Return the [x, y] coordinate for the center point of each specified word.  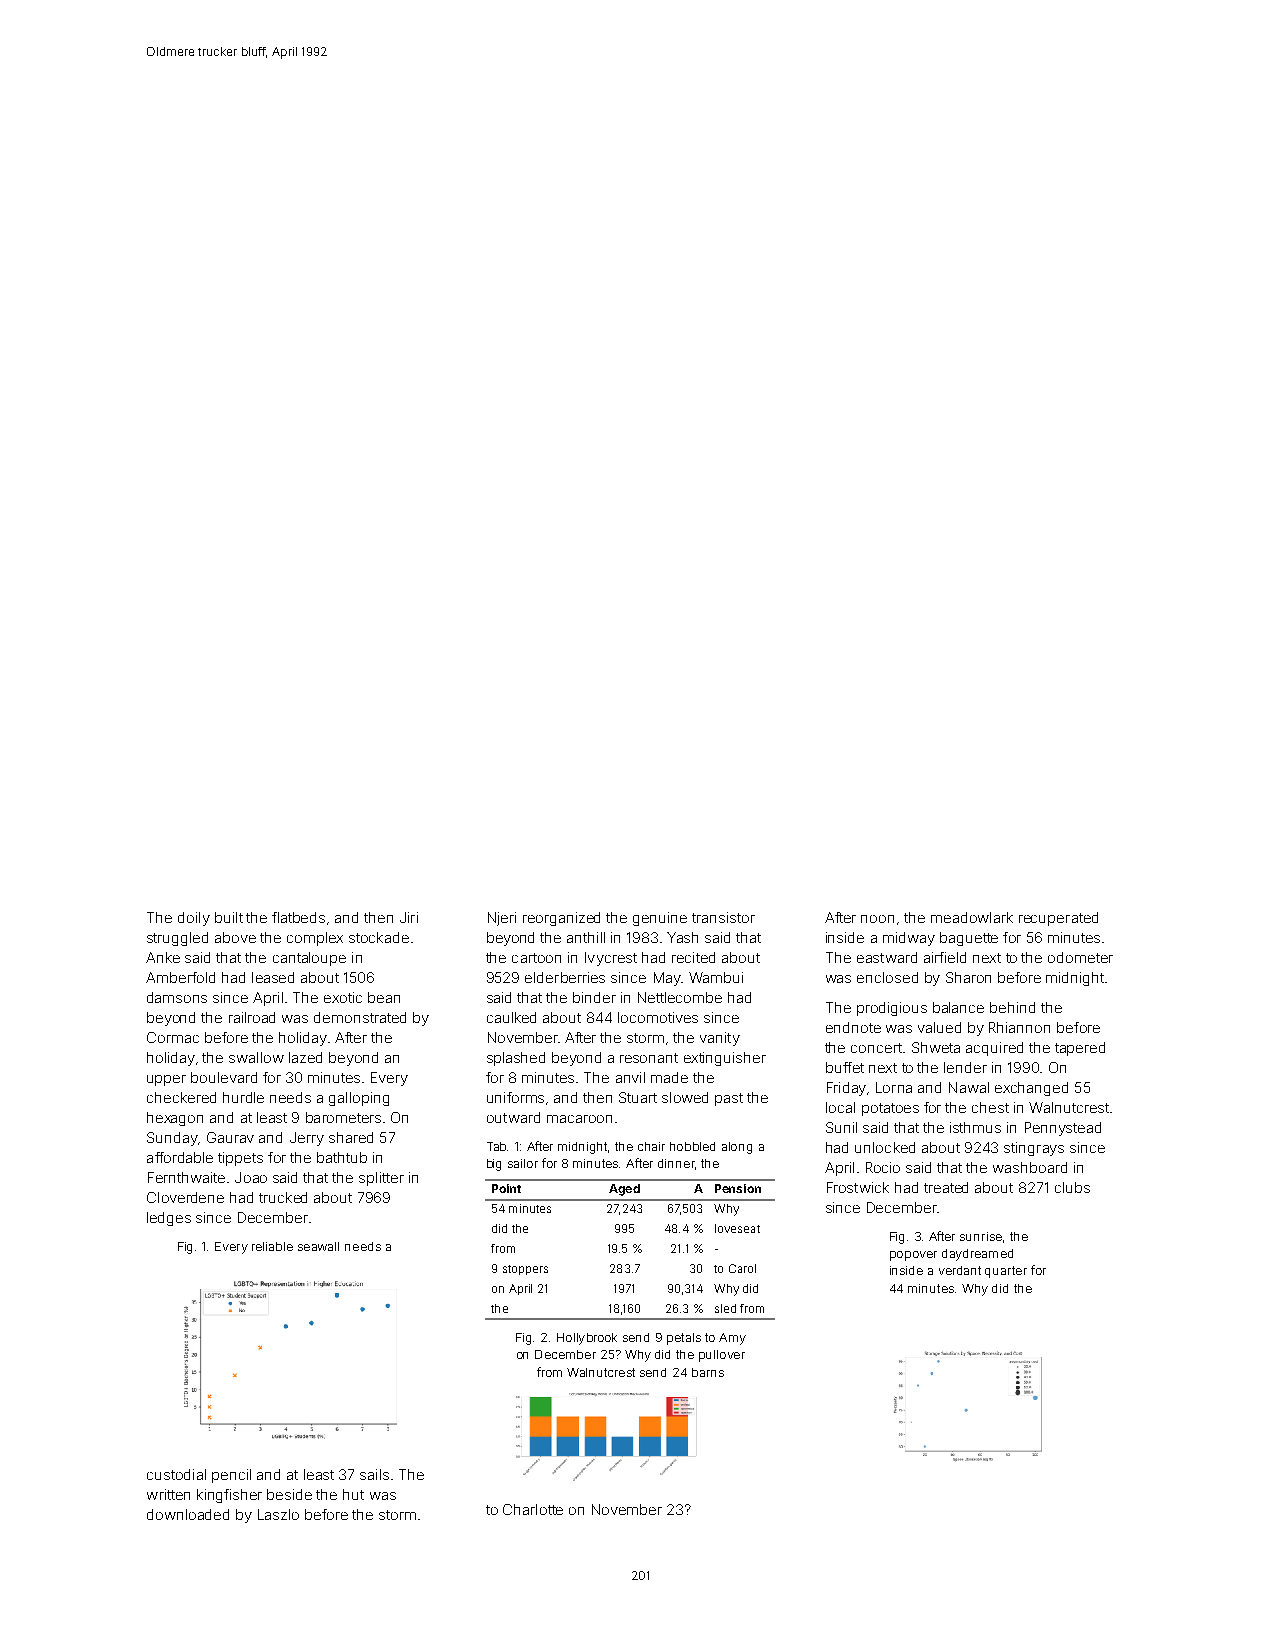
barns [708, 1372]
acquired [994, 1049]
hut [353, 1494]
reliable [272, 1246]
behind [1012, 1007]
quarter [1006, 1272]
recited [693, 957]
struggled [177, 939]
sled [725, 1308]
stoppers [525, 1270]
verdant [960, 1270]
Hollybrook [587, 1339]
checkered [181, 1097]
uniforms [515, 1097]
